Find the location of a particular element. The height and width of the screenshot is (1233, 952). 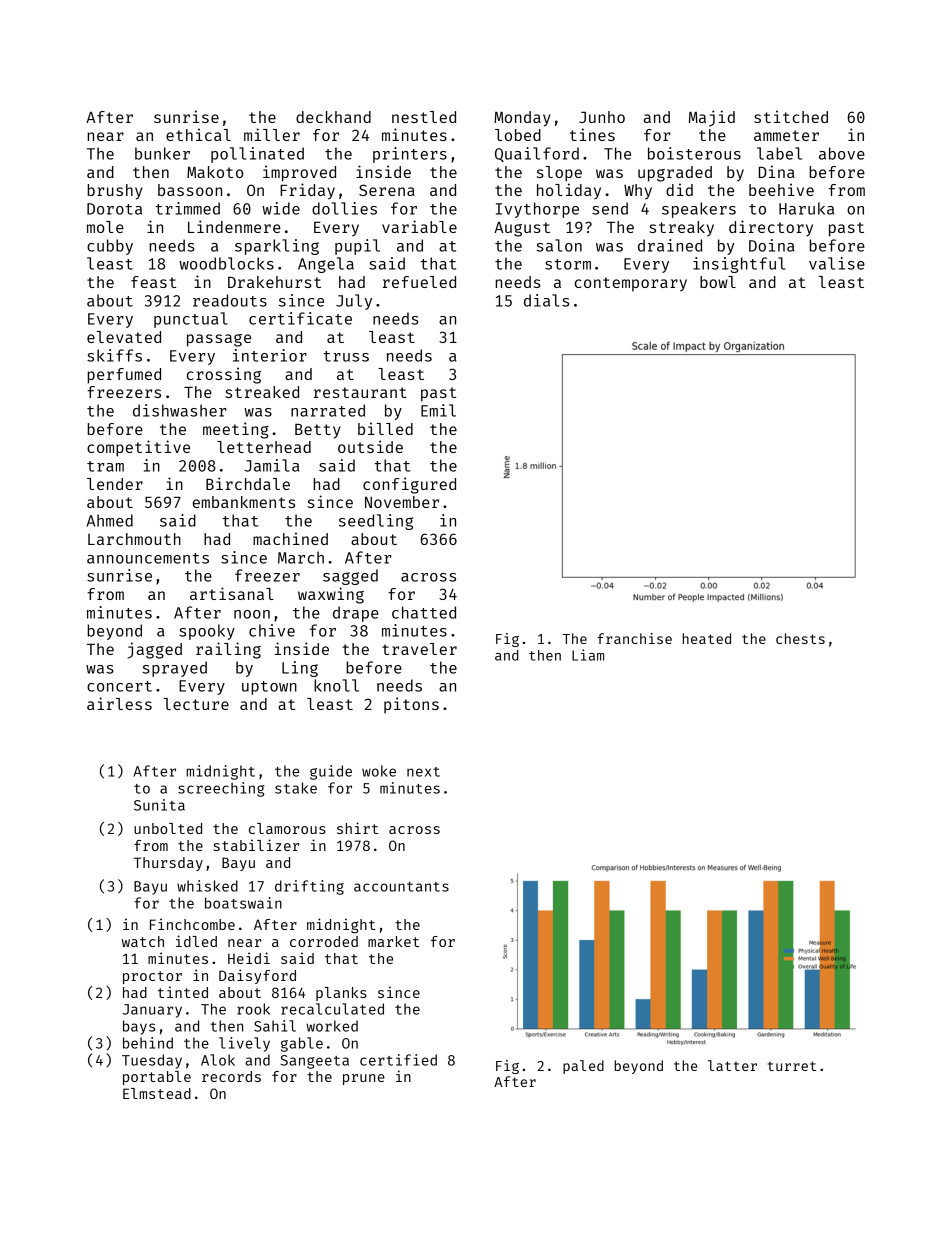

contemporary is located at coordinates (631, 284).
